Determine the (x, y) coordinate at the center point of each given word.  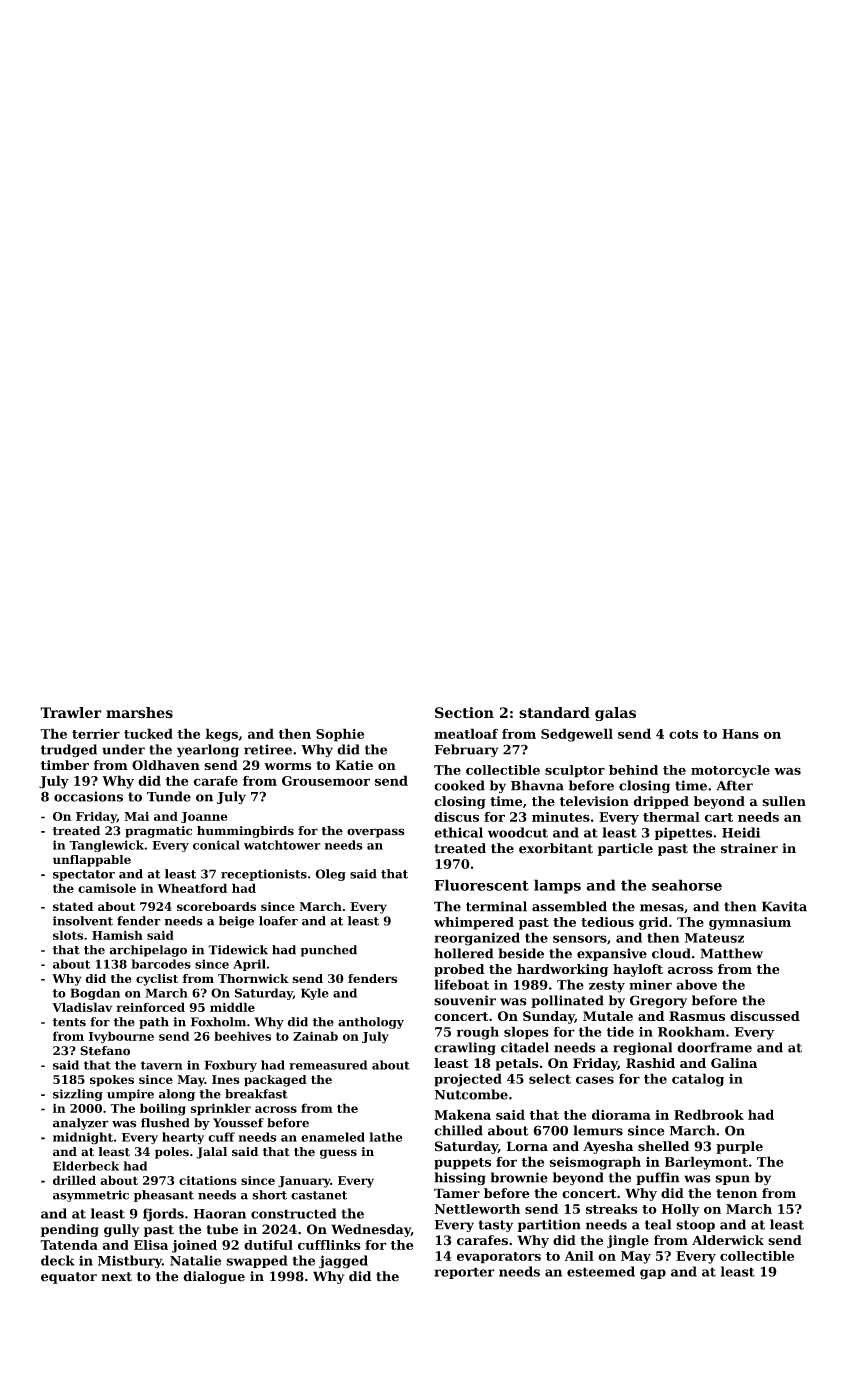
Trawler (71, 712)
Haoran (220, 1214)
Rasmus (697, 1016)
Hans (740, 734)
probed (459, 970)
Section (464, 712)
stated (73, 906)
